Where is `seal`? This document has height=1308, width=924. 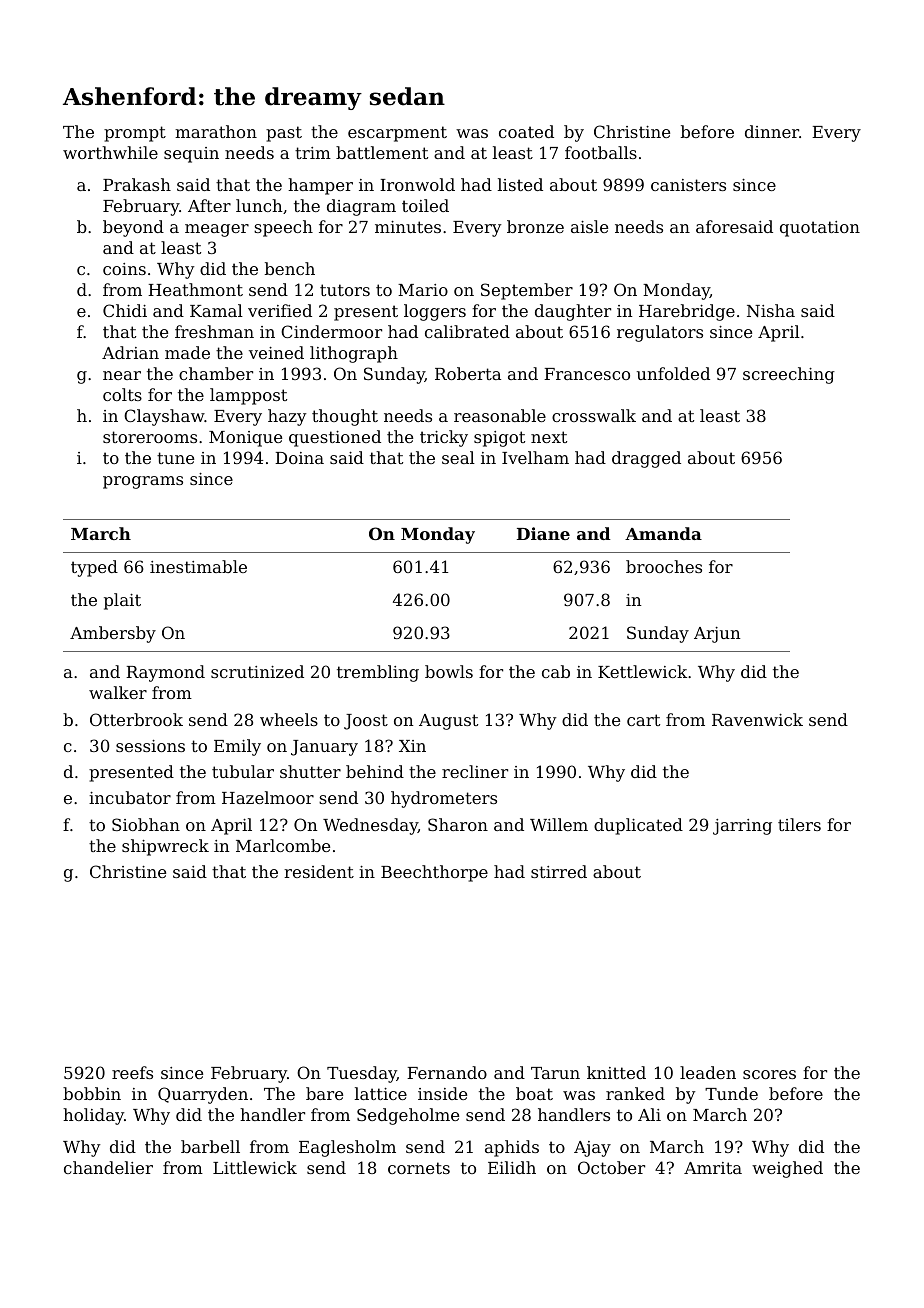
seal is located at coordinates (458, 457).
